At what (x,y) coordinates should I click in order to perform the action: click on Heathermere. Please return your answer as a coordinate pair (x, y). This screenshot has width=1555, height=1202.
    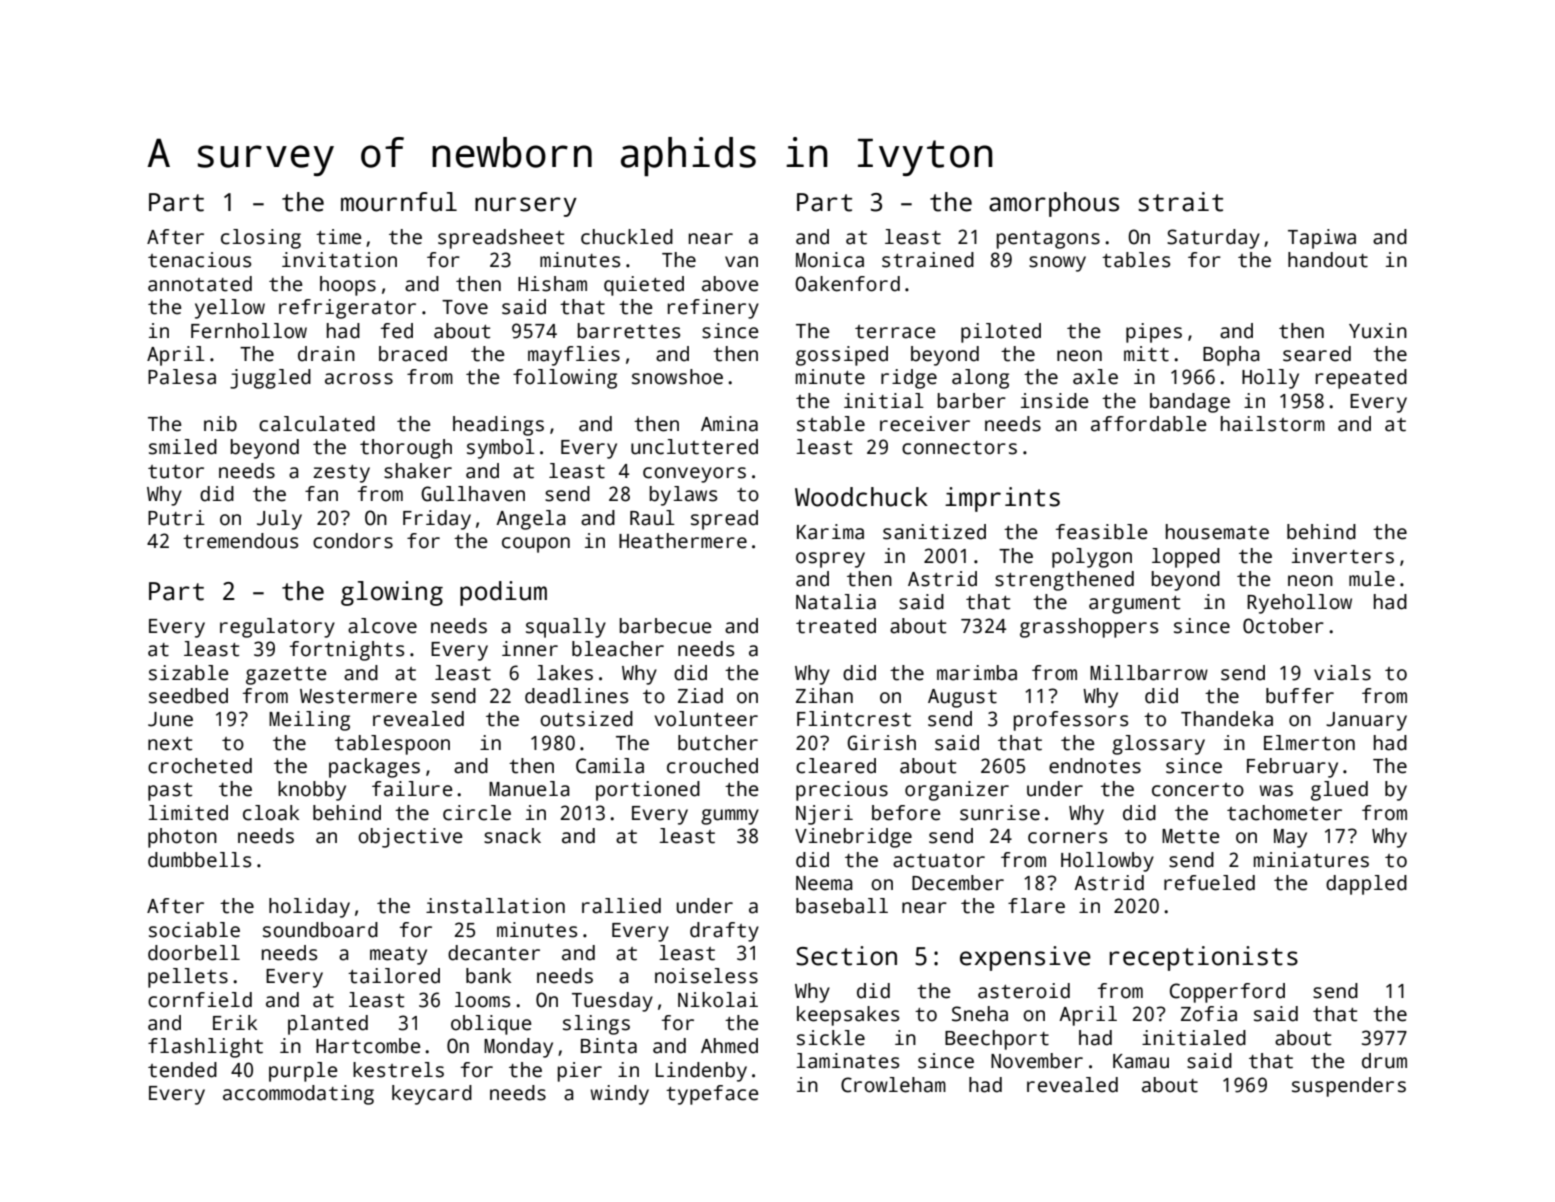
    Looking at the image, I should click on (683, 541).
